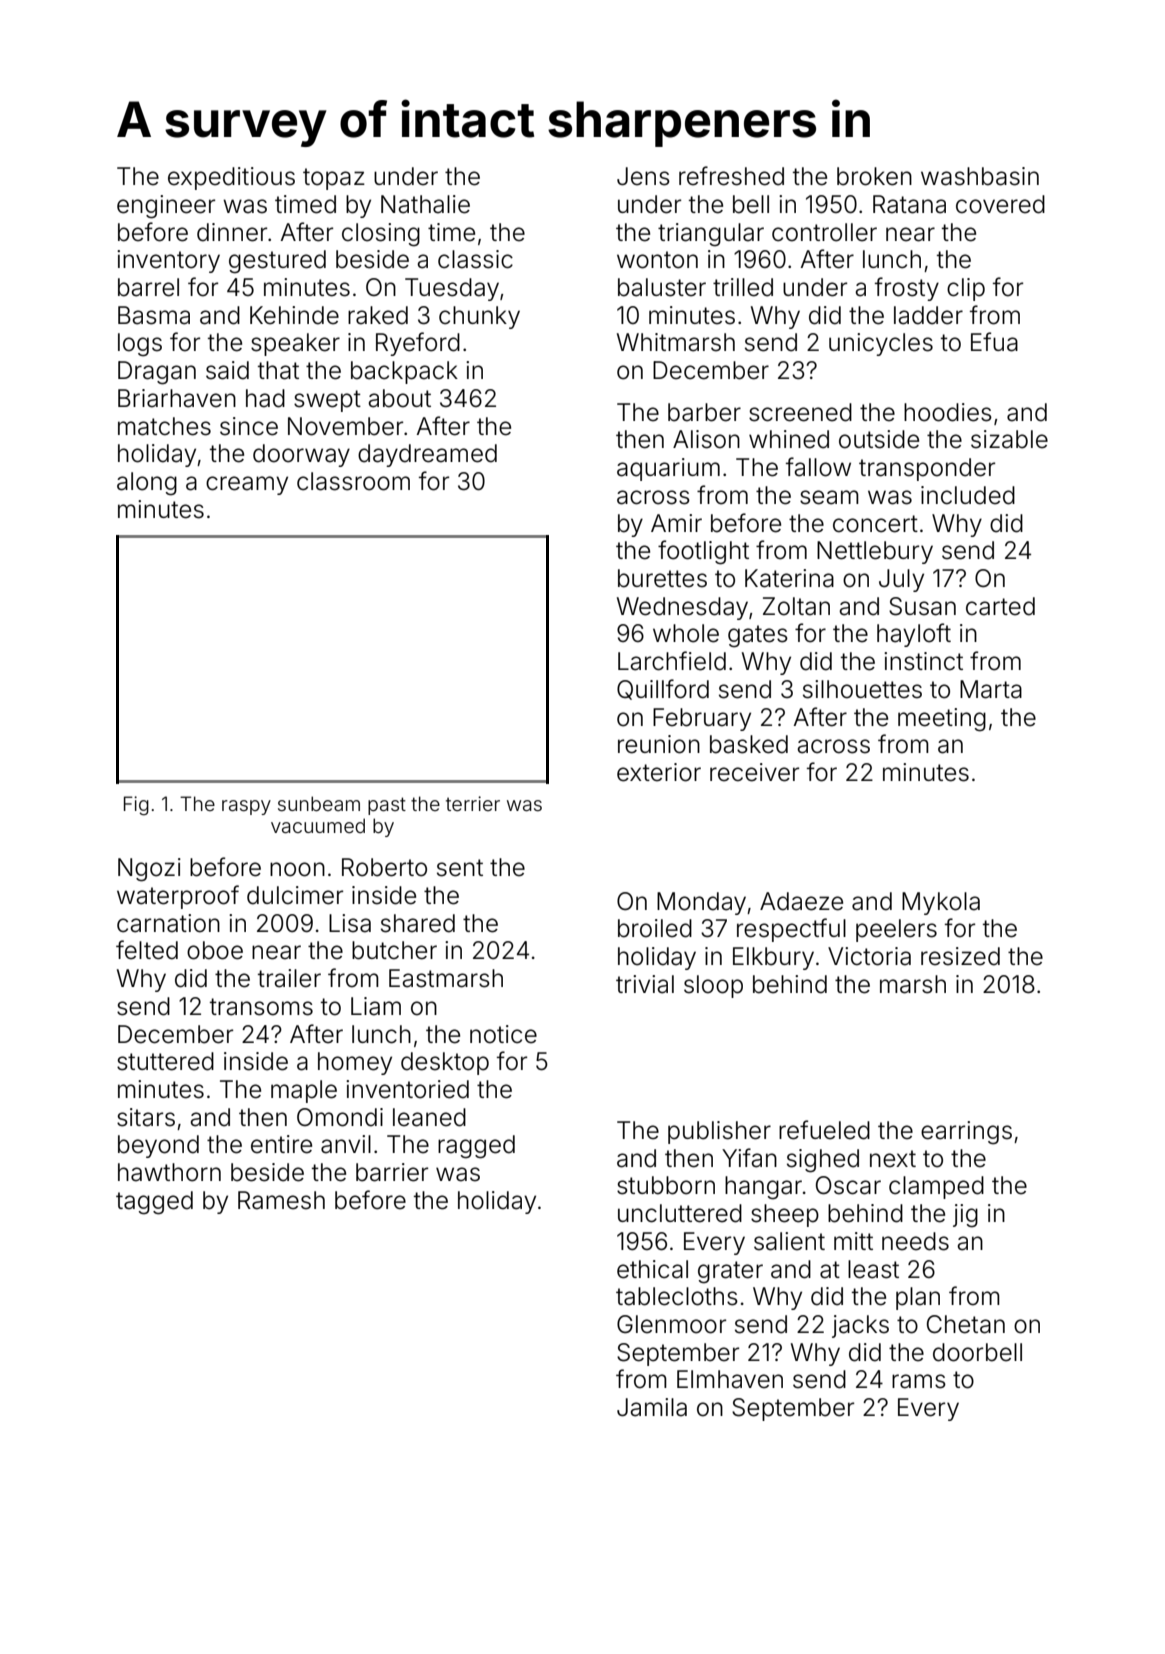 Image resolution: width=1165 pixels, height=1654 pixels. What do you see at coordinates (731, 176) in the image?
I see `refreshed` at bounding box center [731, 176].
